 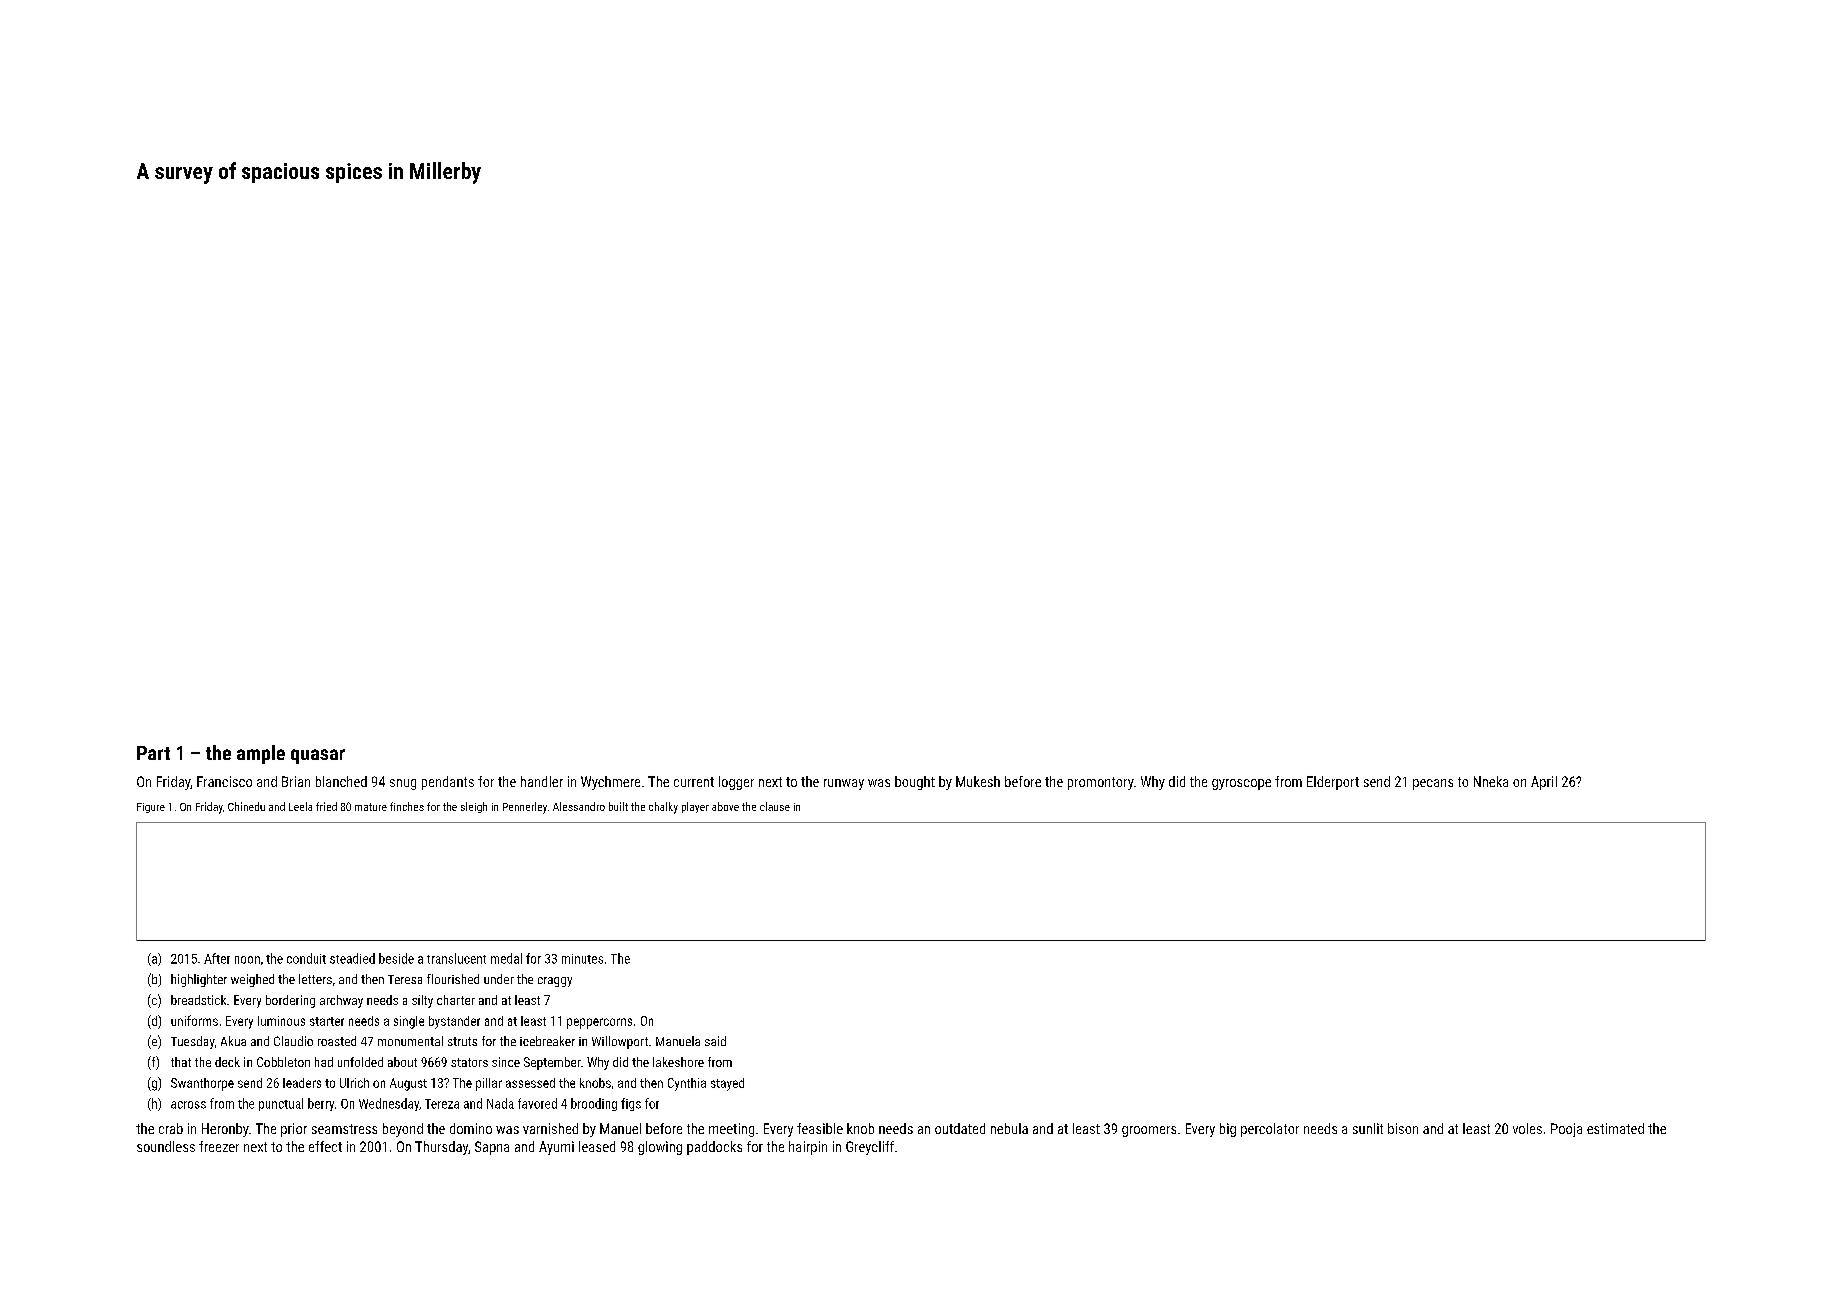 I want to click on effect, so click(x=325, y=1146).
